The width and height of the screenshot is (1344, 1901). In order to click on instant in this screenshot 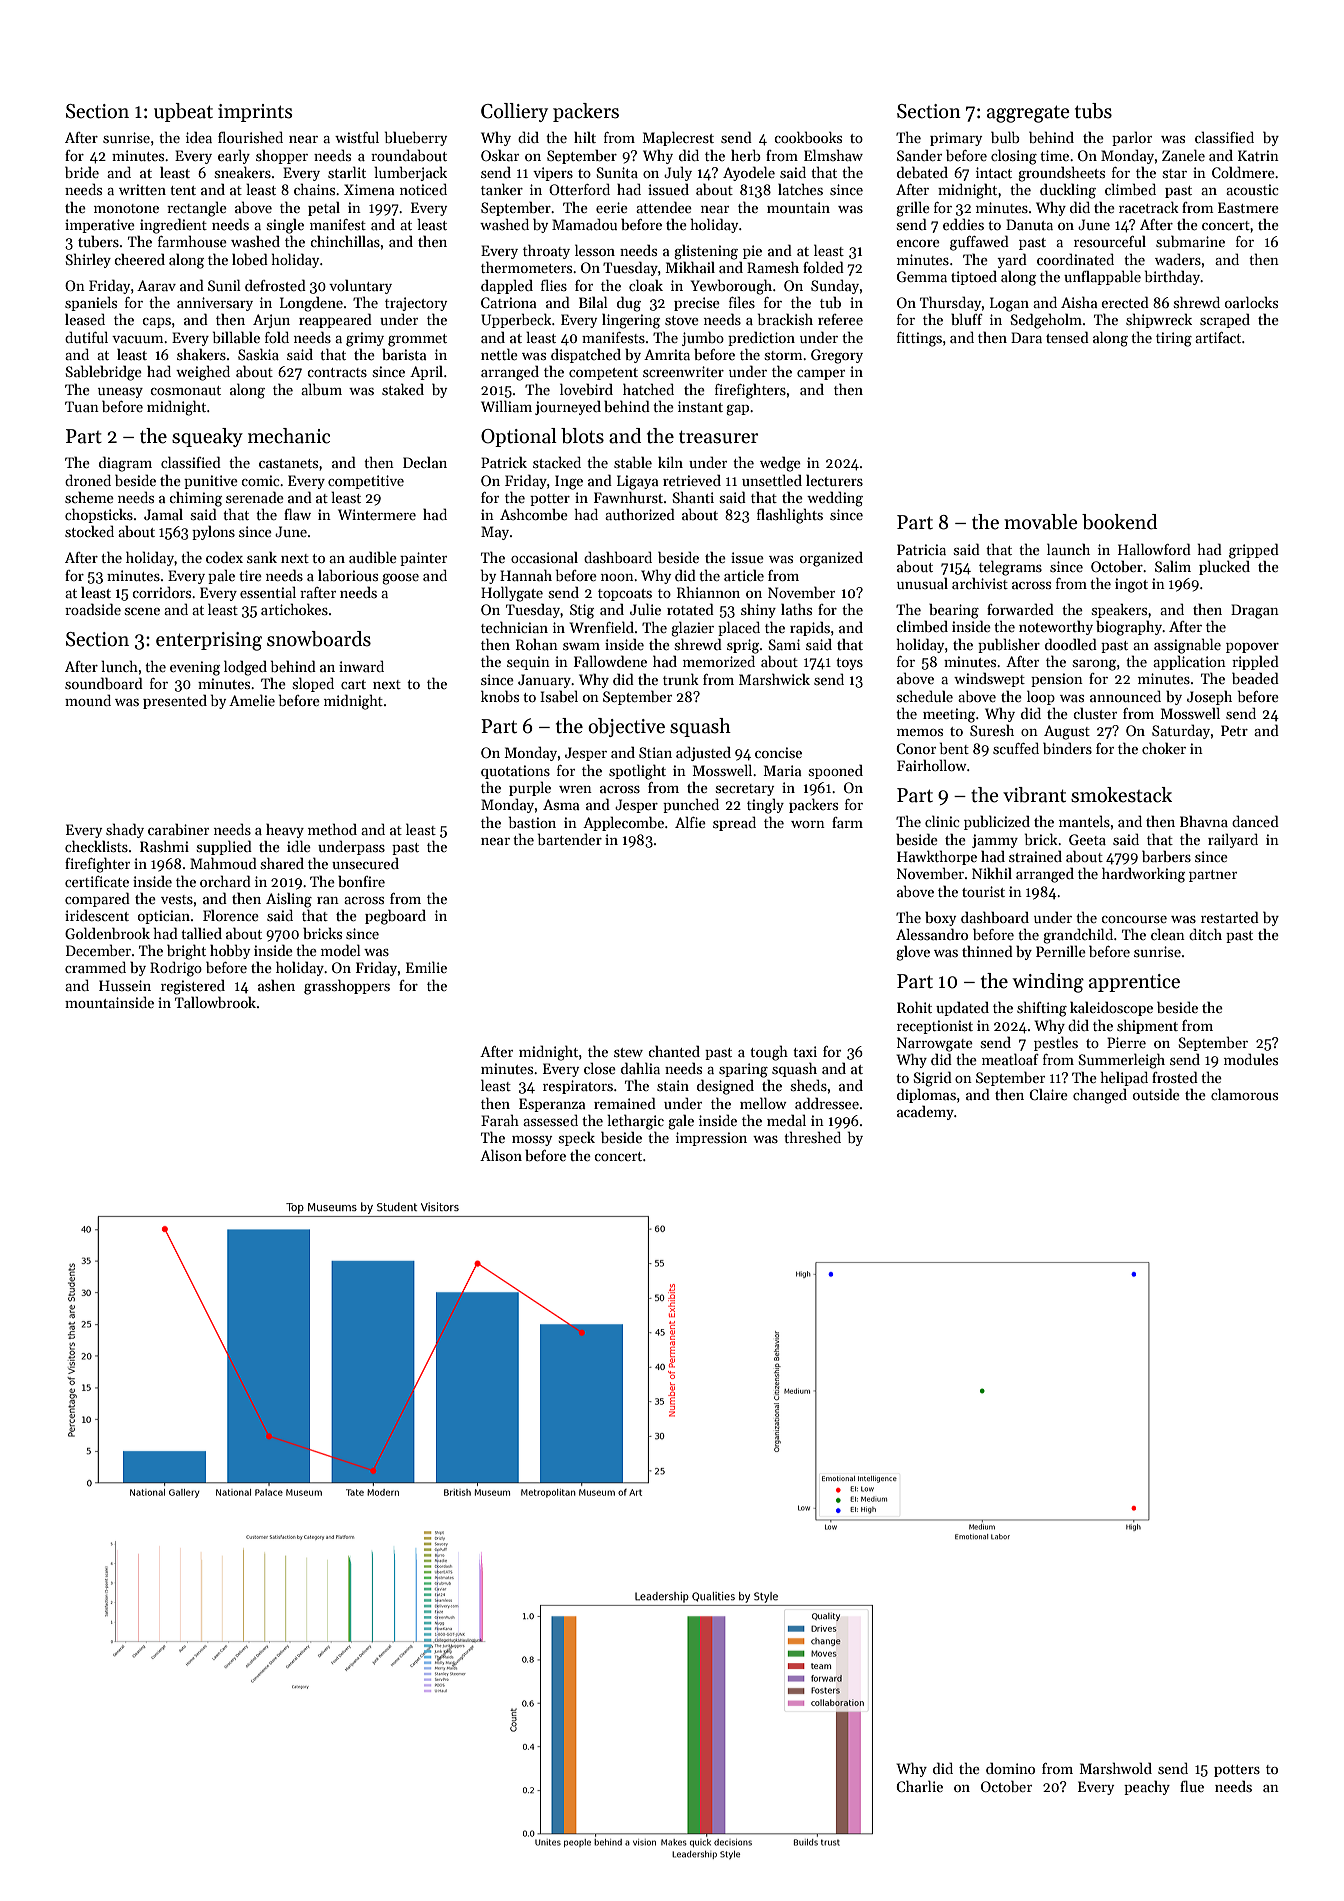, I will do `click(700, 406)`.
